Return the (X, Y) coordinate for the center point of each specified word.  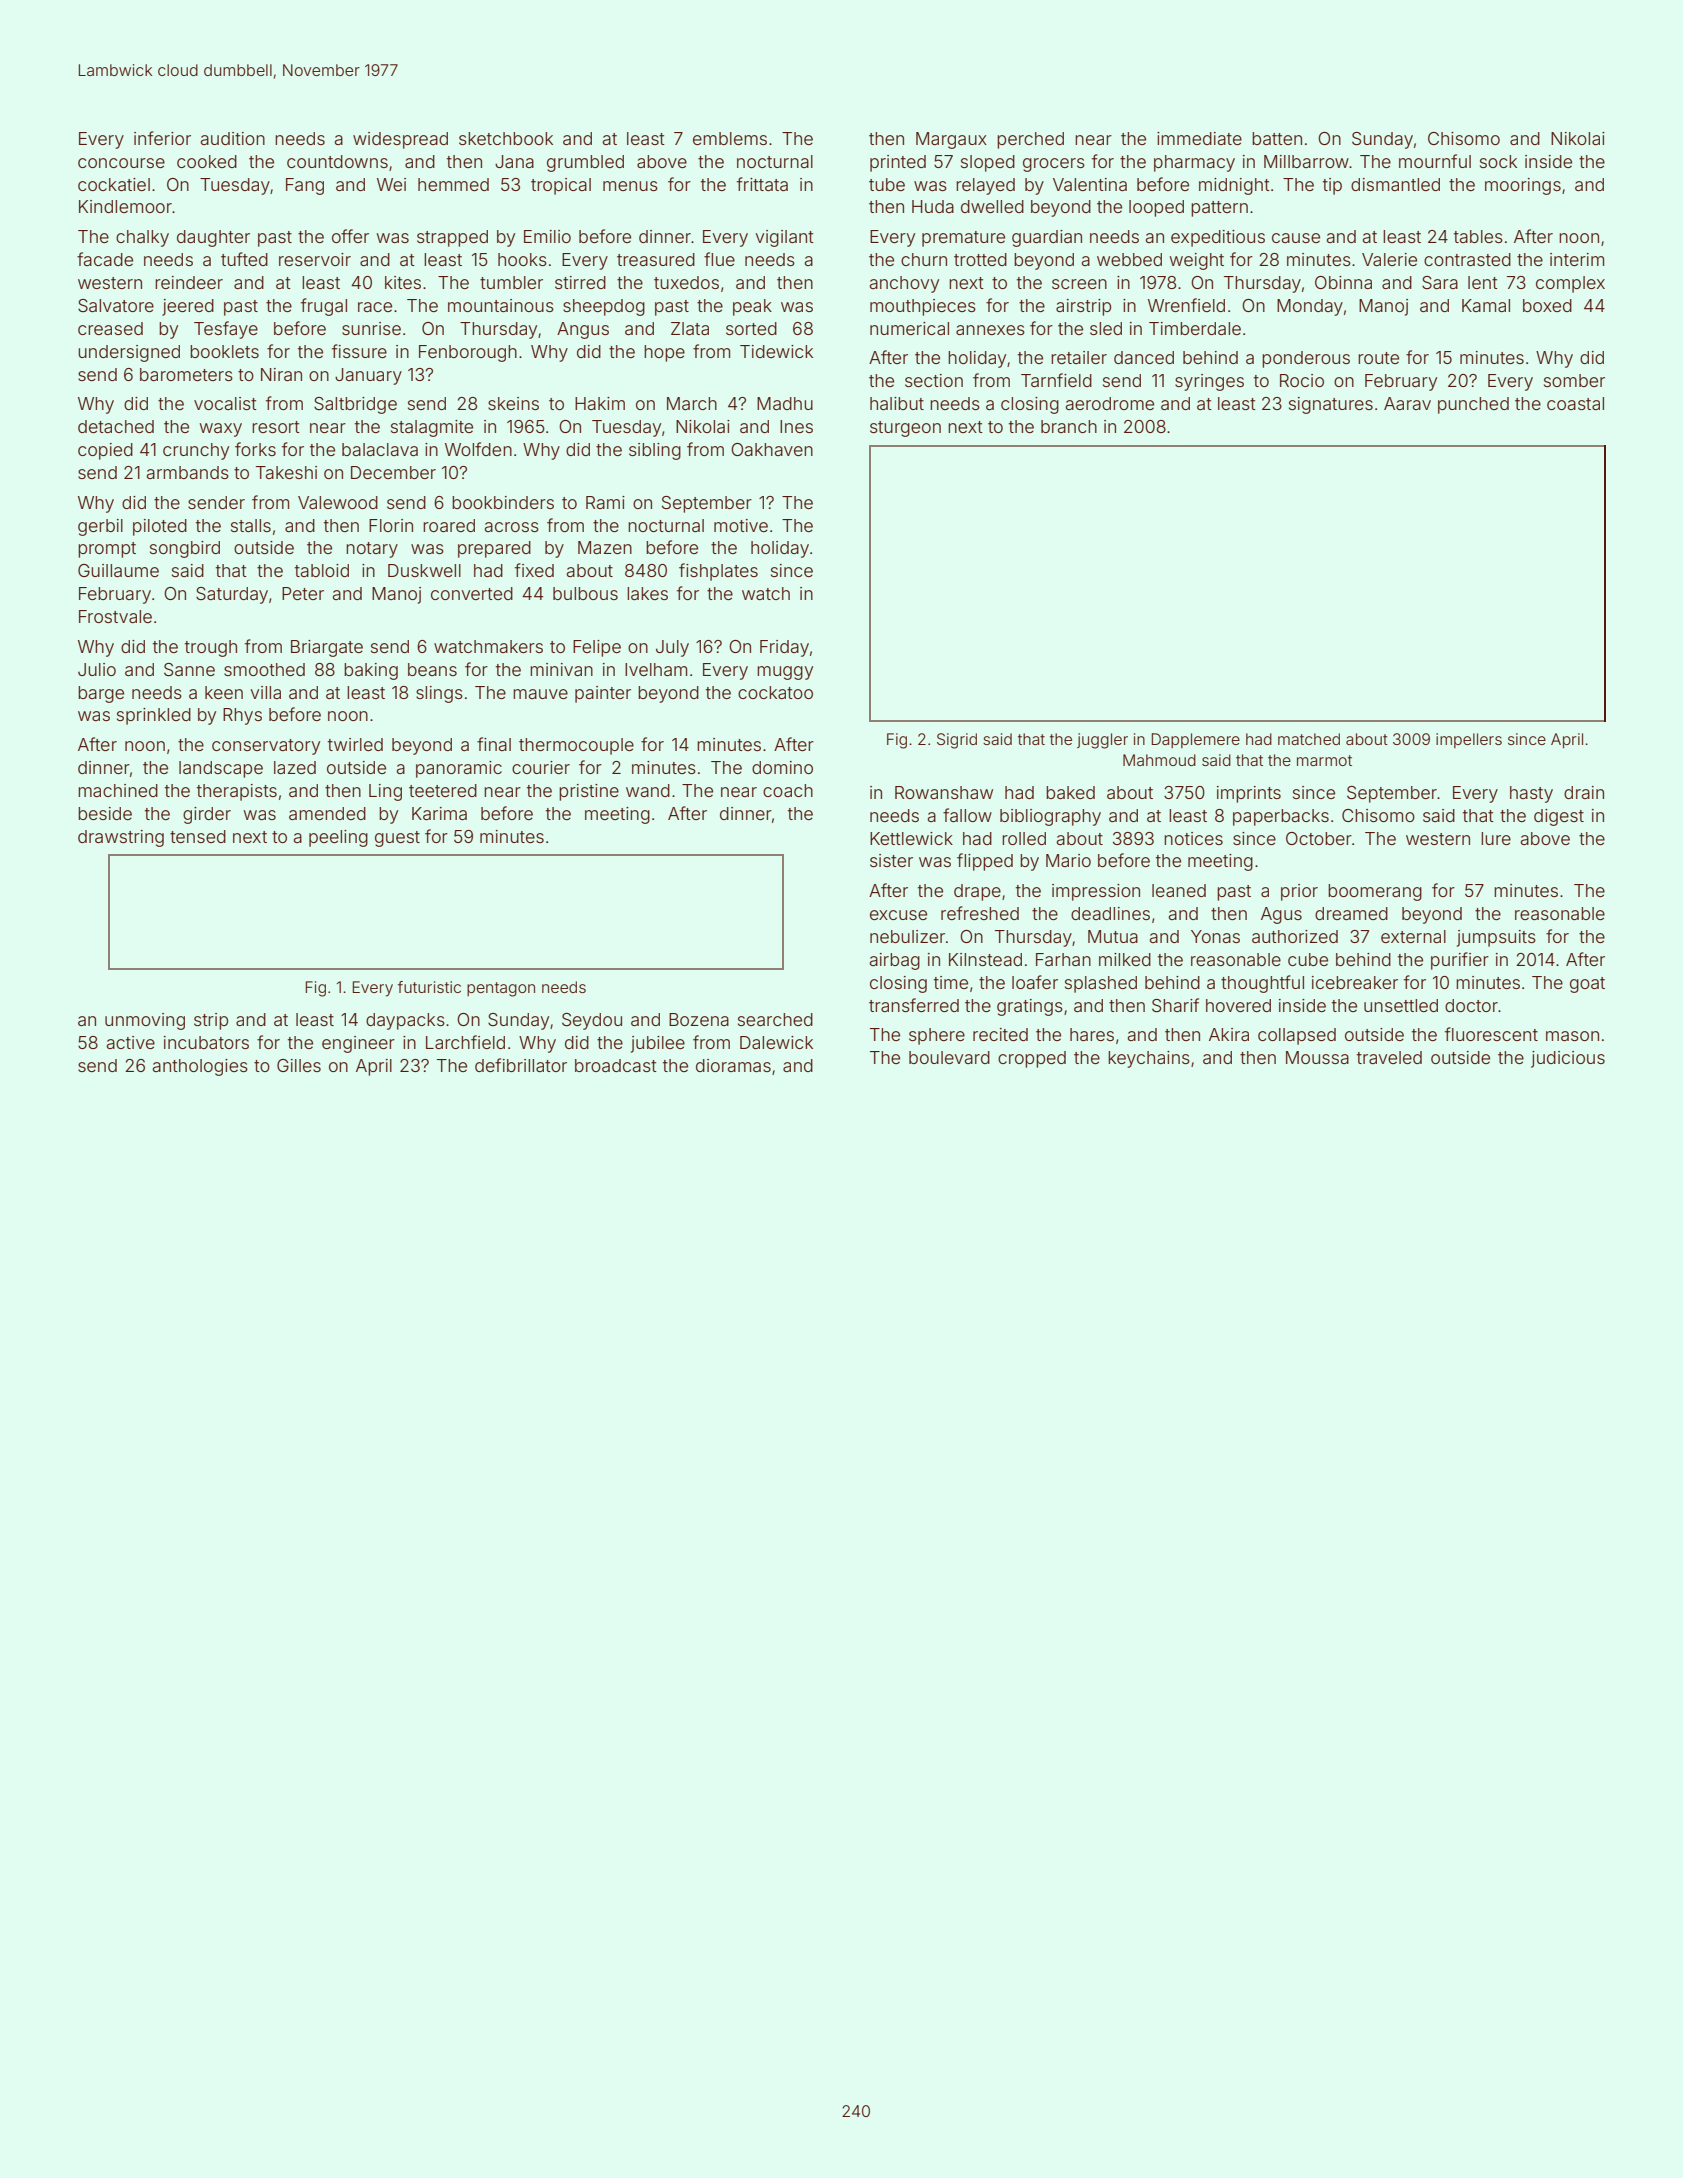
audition (233, 138)
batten (1277, 138)
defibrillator (521, 1065)
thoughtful (1262, 984)
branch (1069, 426)
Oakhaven (772, 449)
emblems (730, 138)
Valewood (338, 502)
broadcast (616, 1065)
